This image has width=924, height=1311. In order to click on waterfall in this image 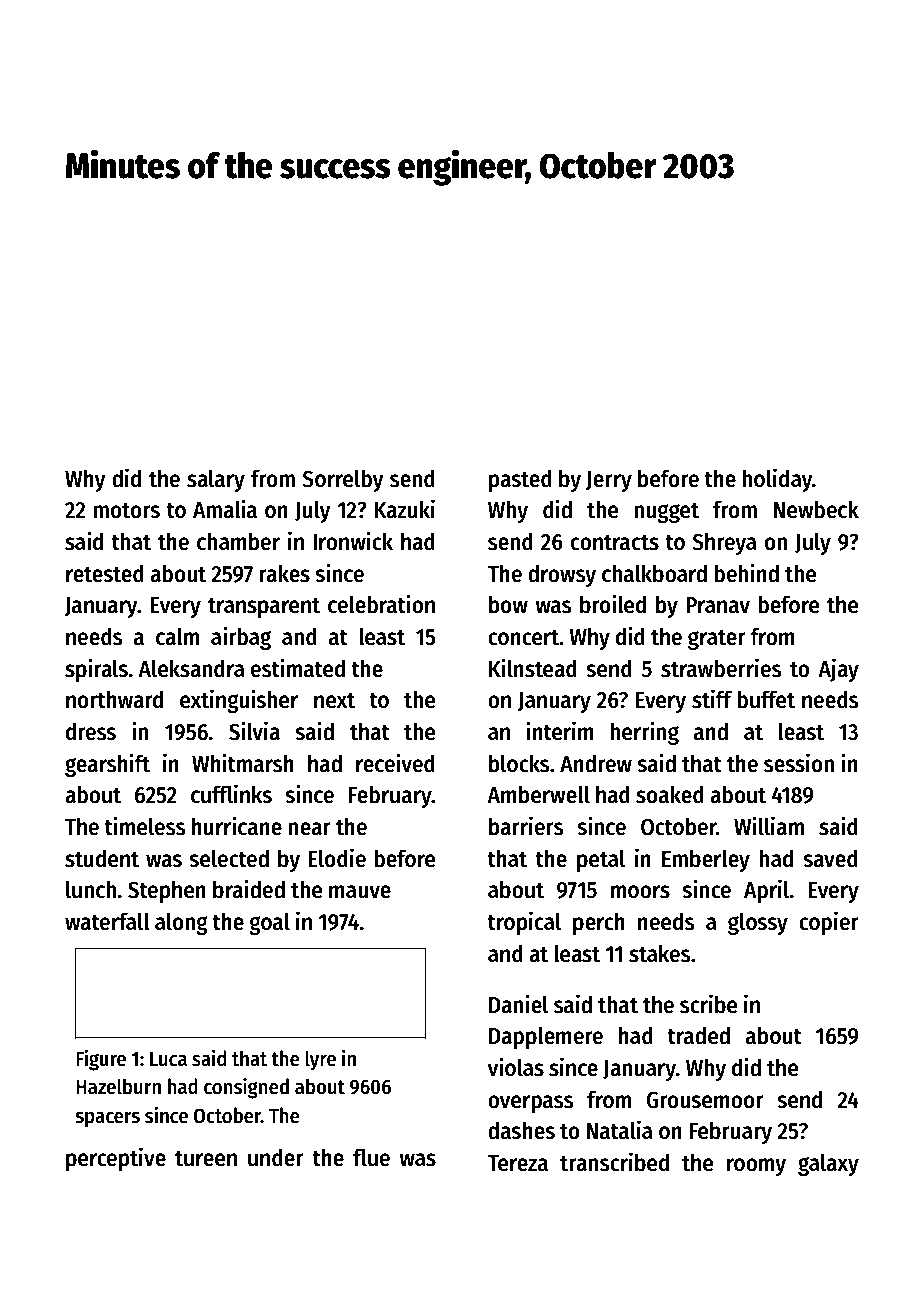, I will do `click(107, 921)`.
